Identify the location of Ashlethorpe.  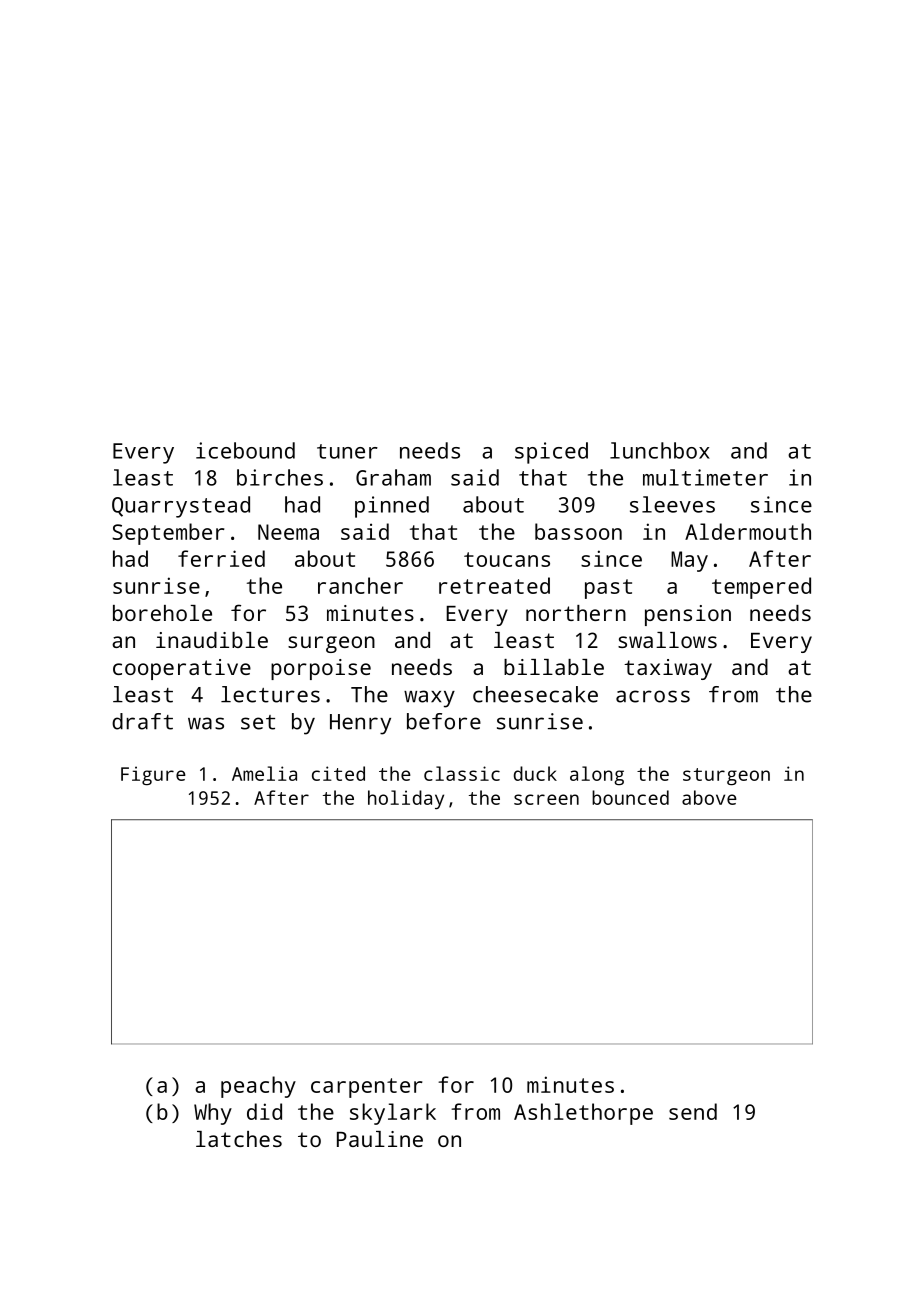
(583, 1114).
